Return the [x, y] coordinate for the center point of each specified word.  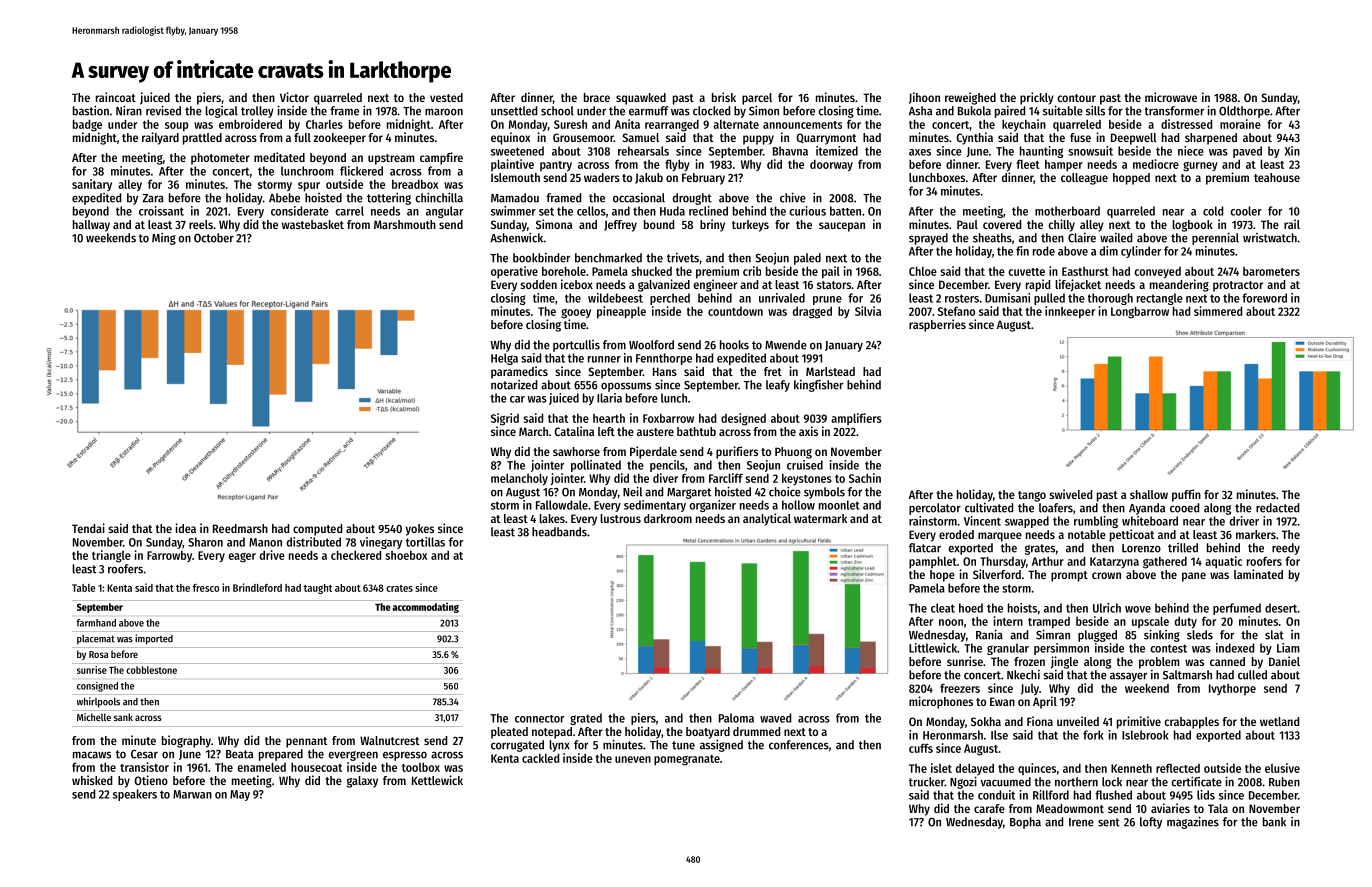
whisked [92, 780]
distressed [1186, 124]
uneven [633, 759]
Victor [294, 97]
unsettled [514, 111]
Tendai [88, 528]
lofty [1151, 823]
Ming [164, 239]
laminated [1258, 574]
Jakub [649, 178]
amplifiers [856, 419]
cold [1213, 211]
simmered [1218, 311]
